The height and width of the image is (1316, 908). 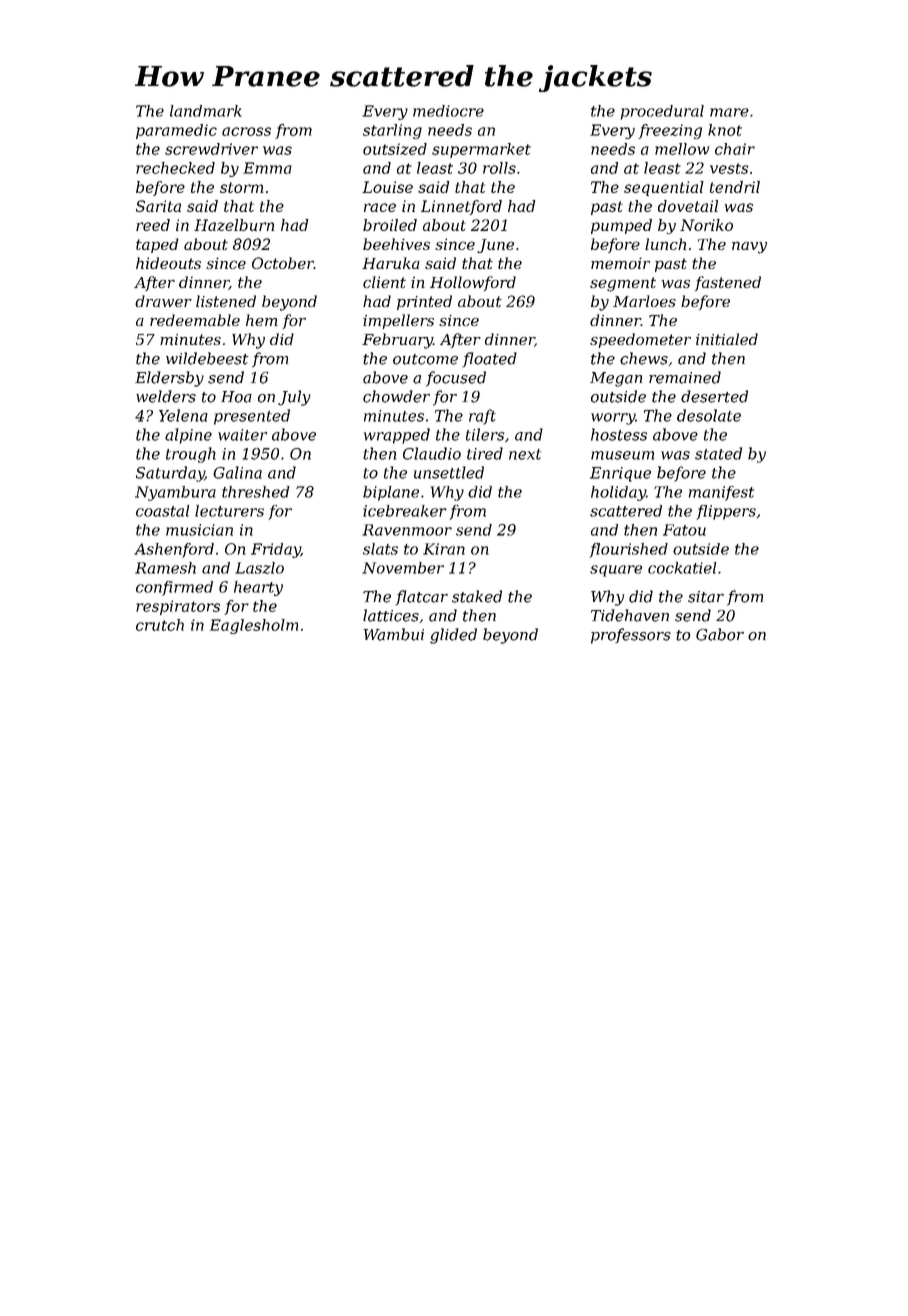 I want to click on vests, so click(x=729, y=168).
